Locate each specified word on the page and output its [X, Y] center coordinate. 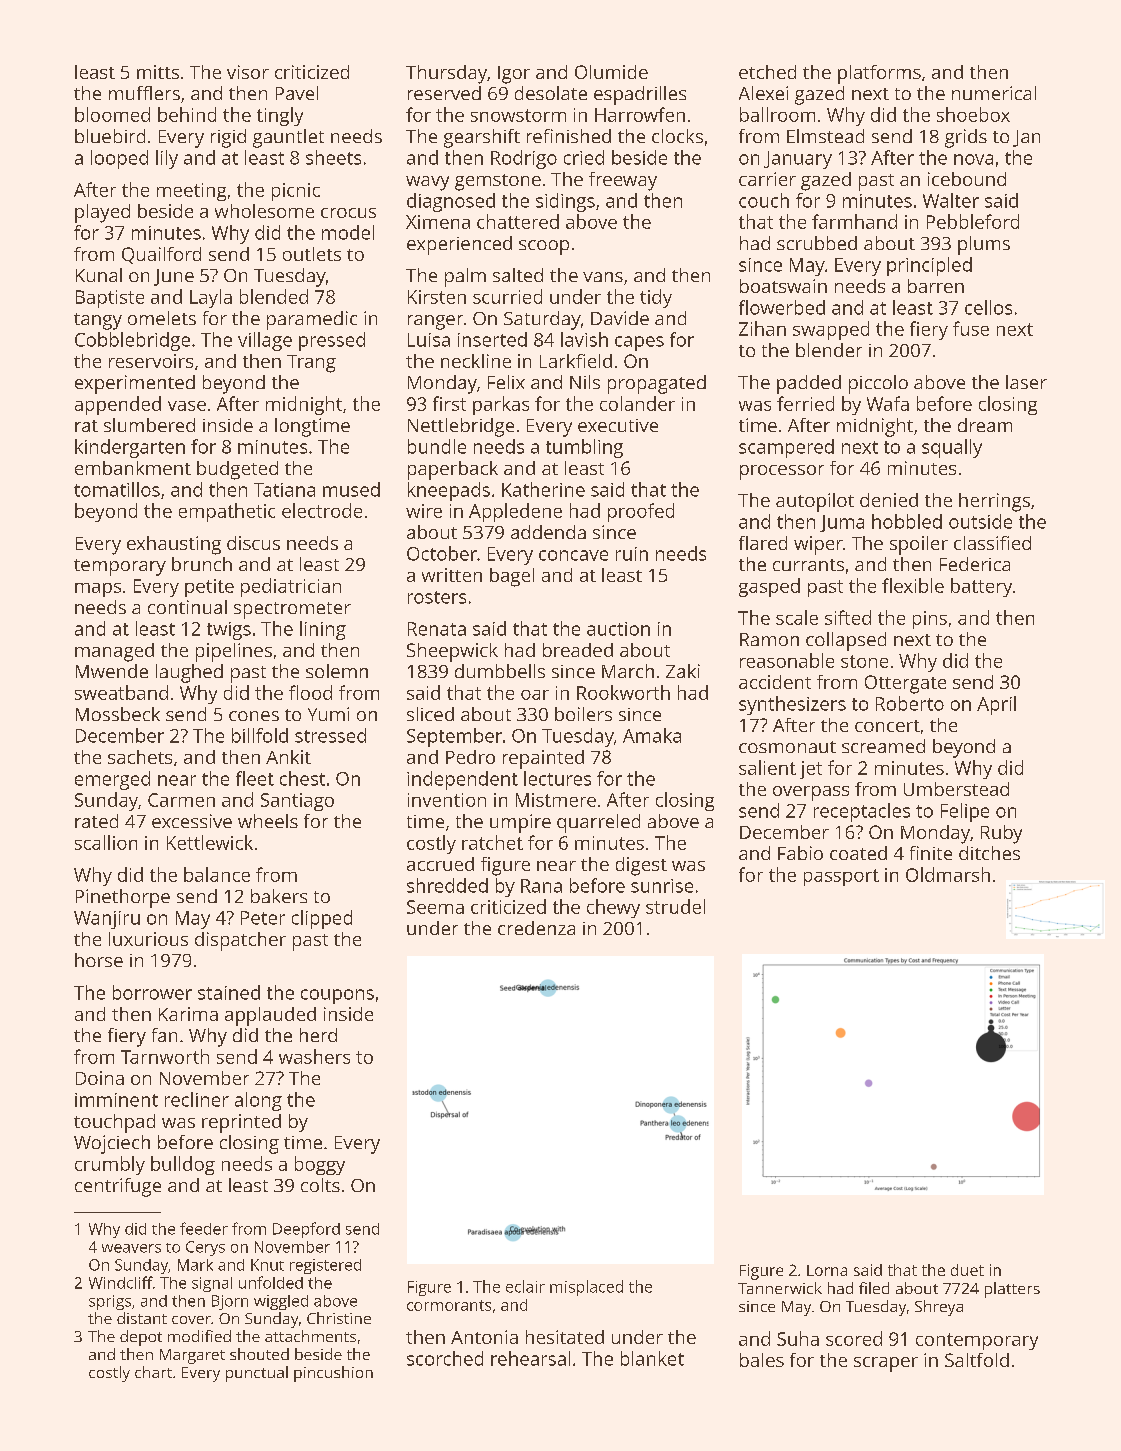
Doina [100, 1078]
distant [142, 1318]
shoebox [973, 114]
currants [808, 565]
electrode [322, 510]
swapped [831, 330]
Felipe [965, 812]
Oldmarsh [948, 874]
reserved [444, 93]
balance [217, 874]
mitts [158, 72]
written [452, 575]
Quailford [161, 255]
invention [447, 800]
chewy [613, 908]
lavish [584, 339]
